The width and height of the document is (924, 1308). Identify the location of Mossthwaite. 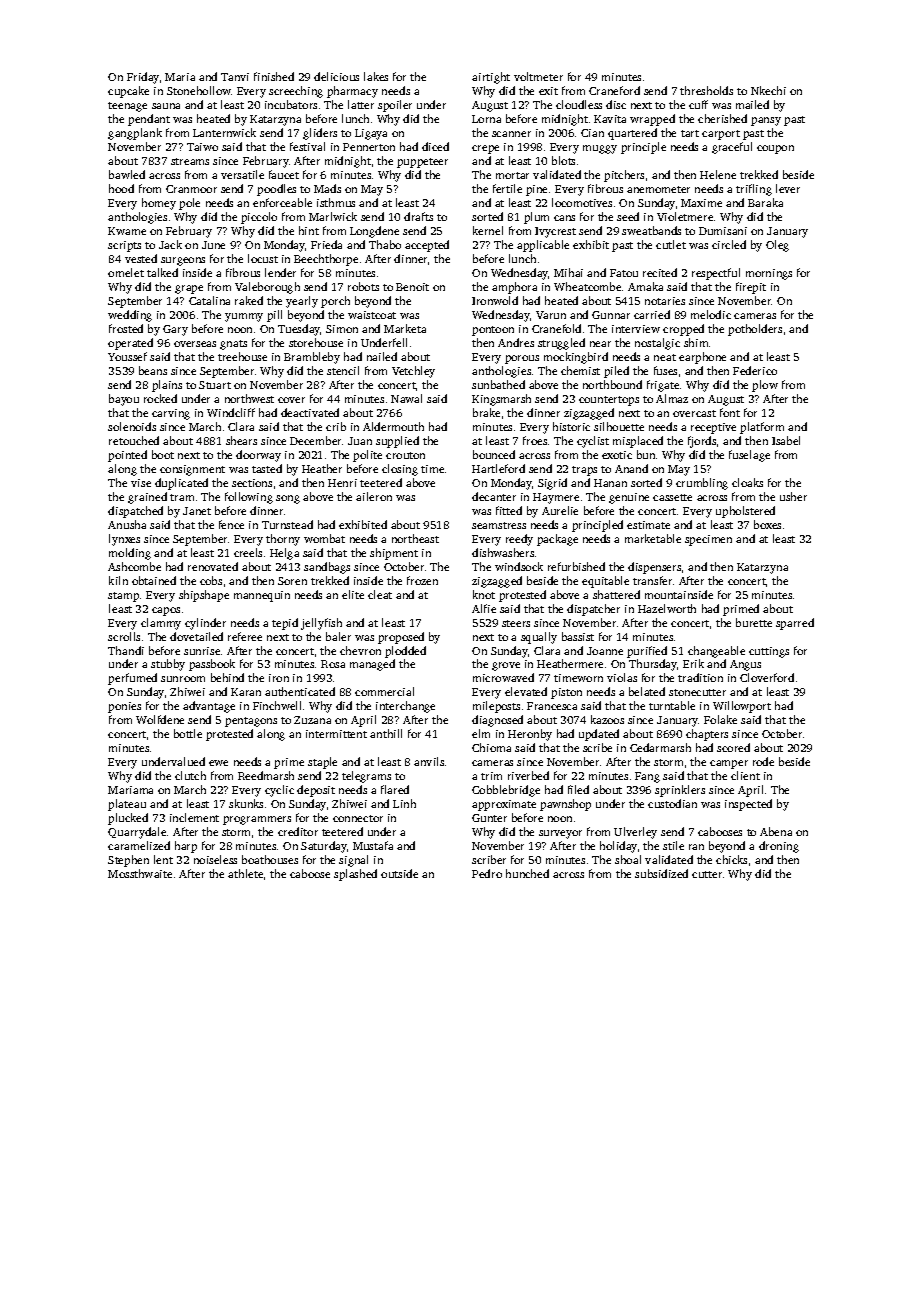
(140, 873).
